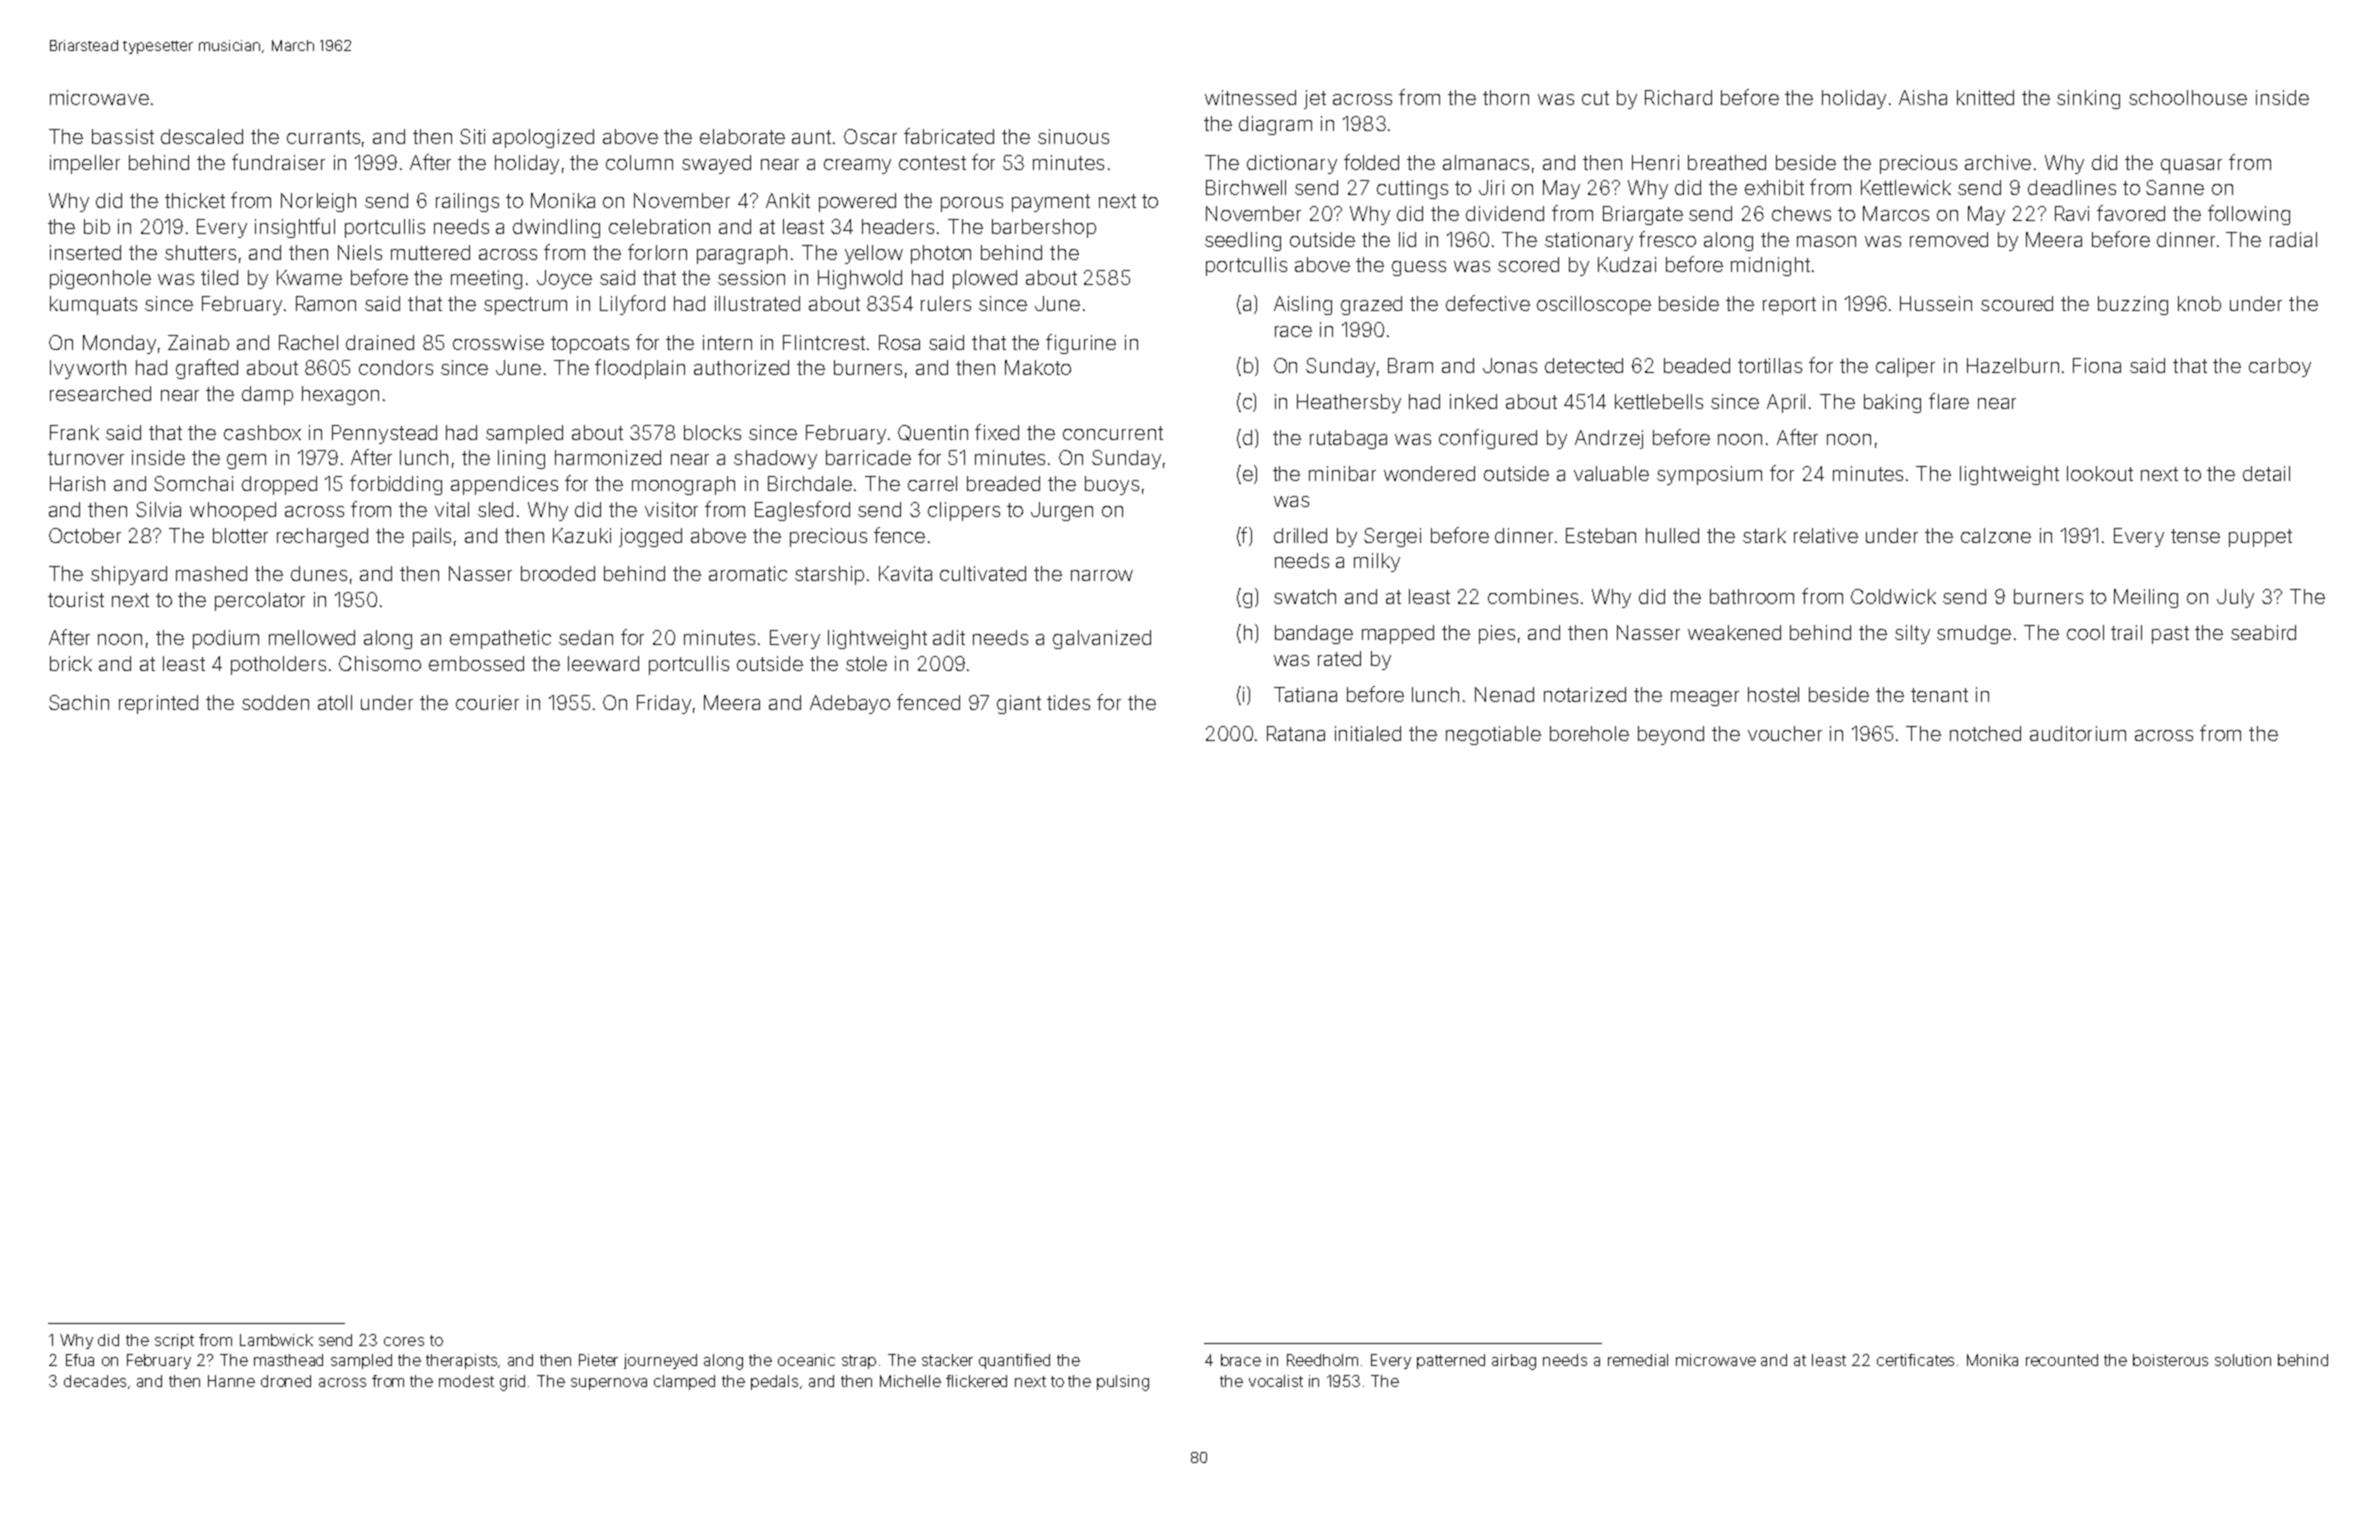 This screenshot has height=1540, width=2380. I want to click on auditorium, so click(2078, 733).
